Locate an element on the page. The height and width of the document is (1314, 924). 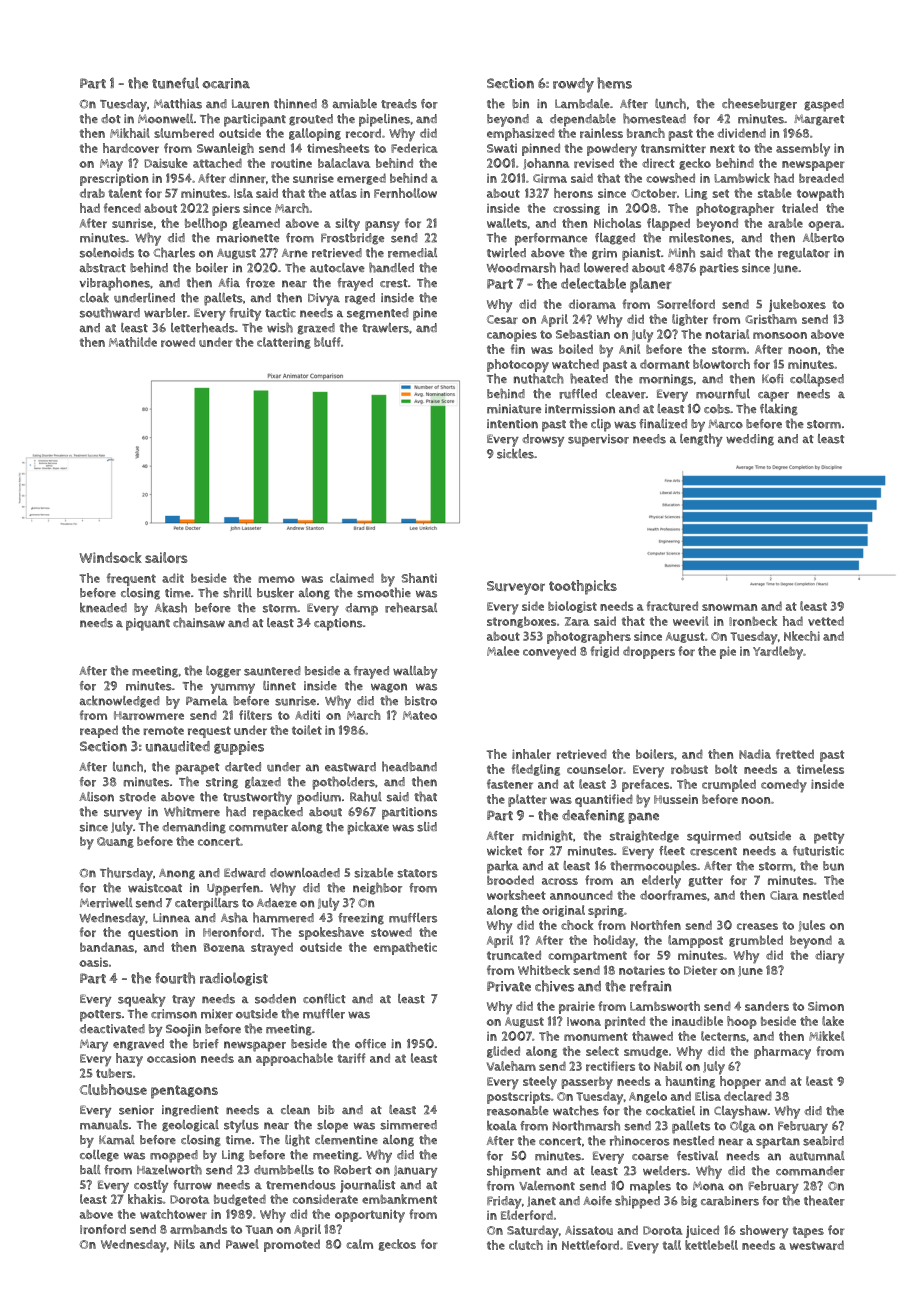
Yardleby is located at coordinates (778, 653).
